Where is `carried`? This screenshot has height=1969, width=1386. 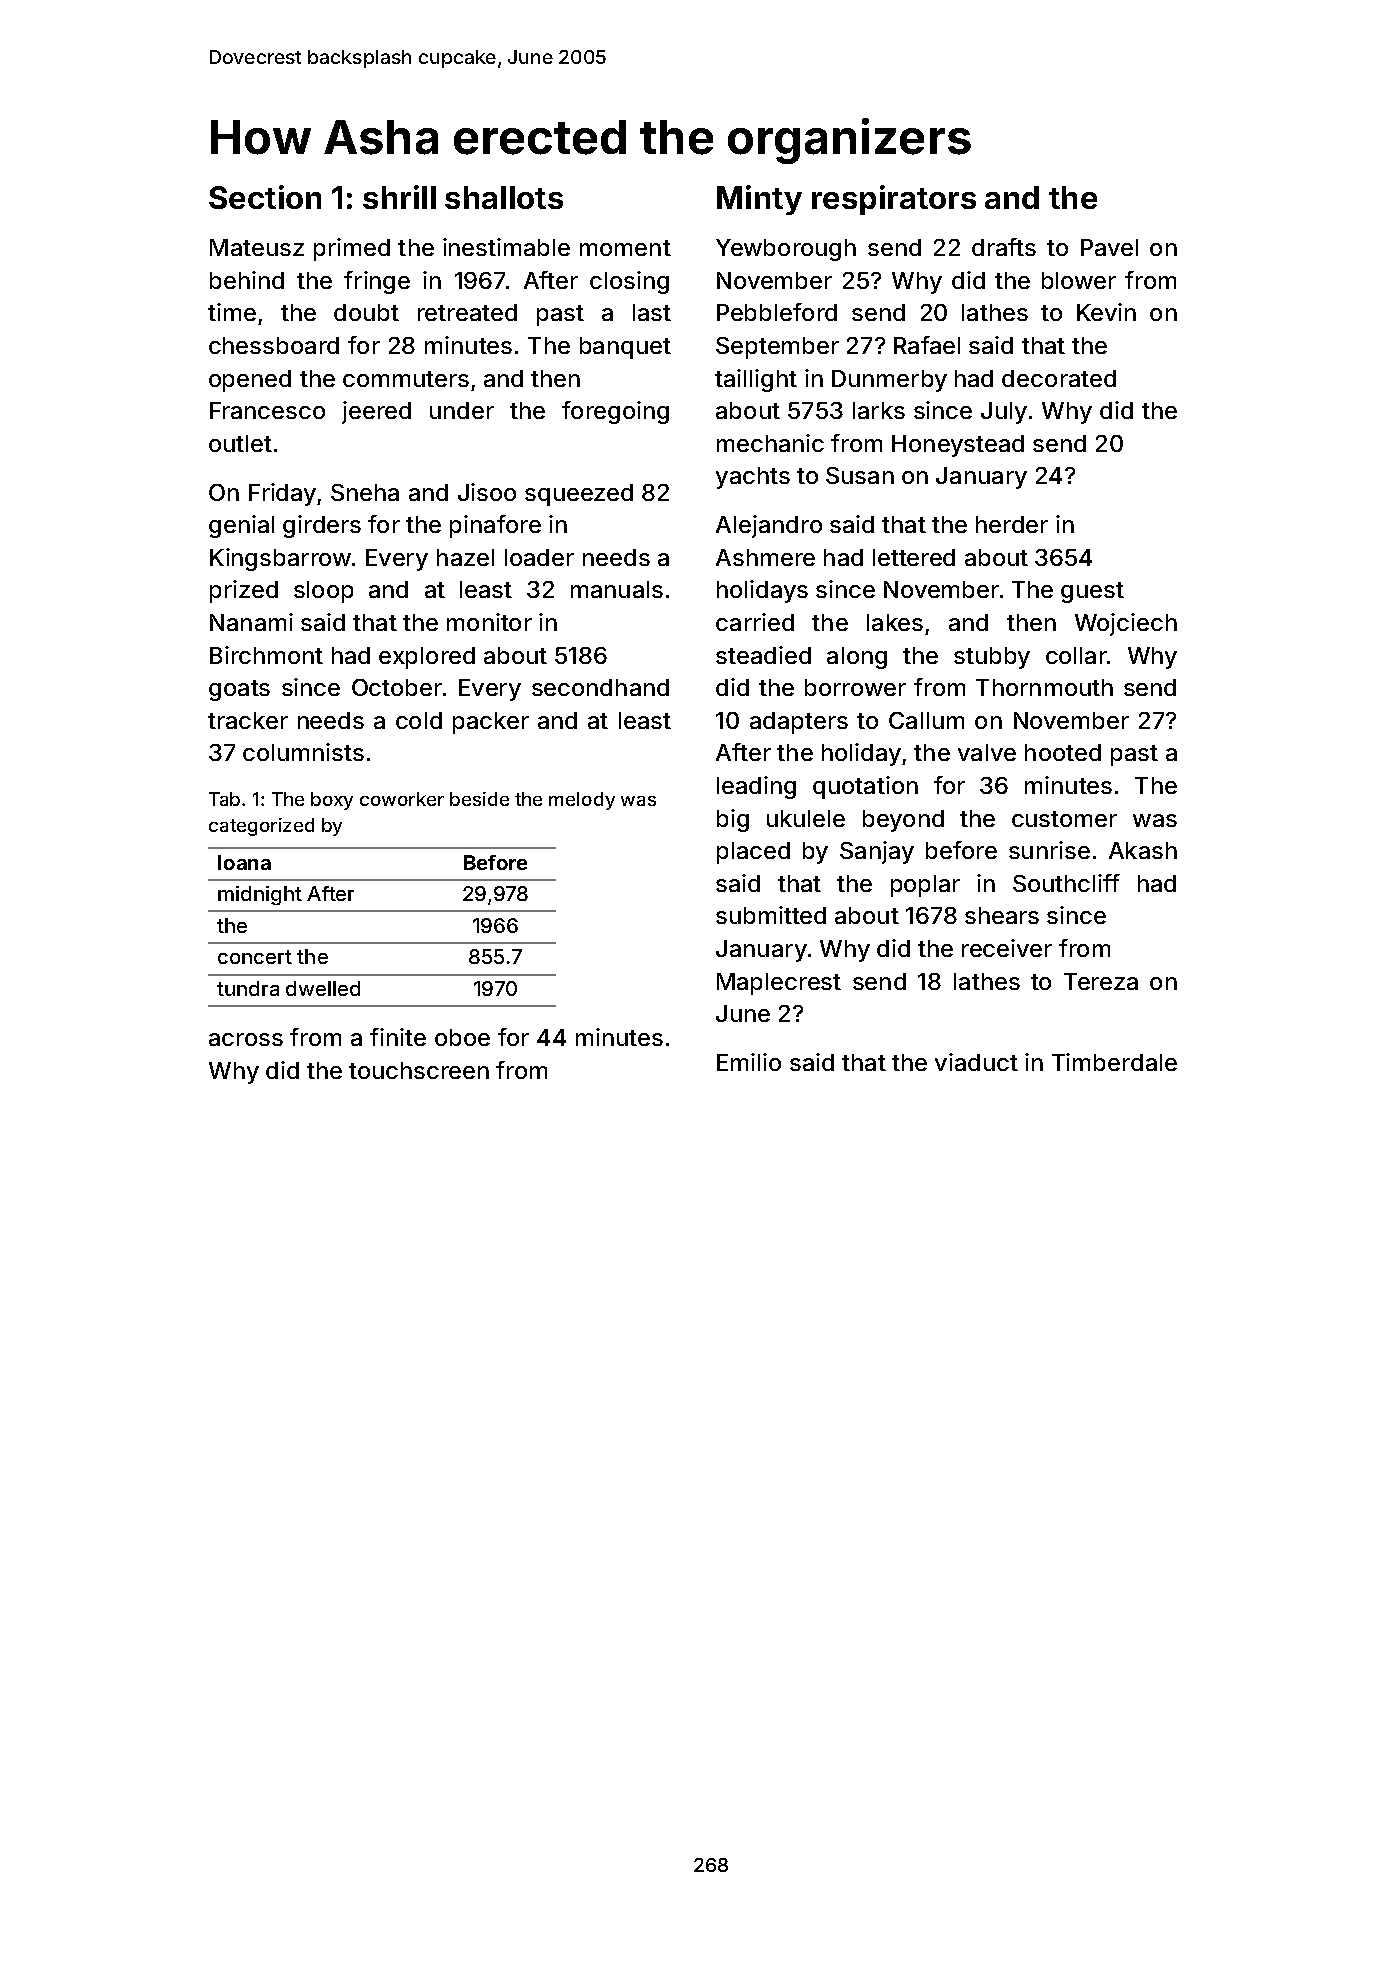
carried is located at coordinates (755, 622).
